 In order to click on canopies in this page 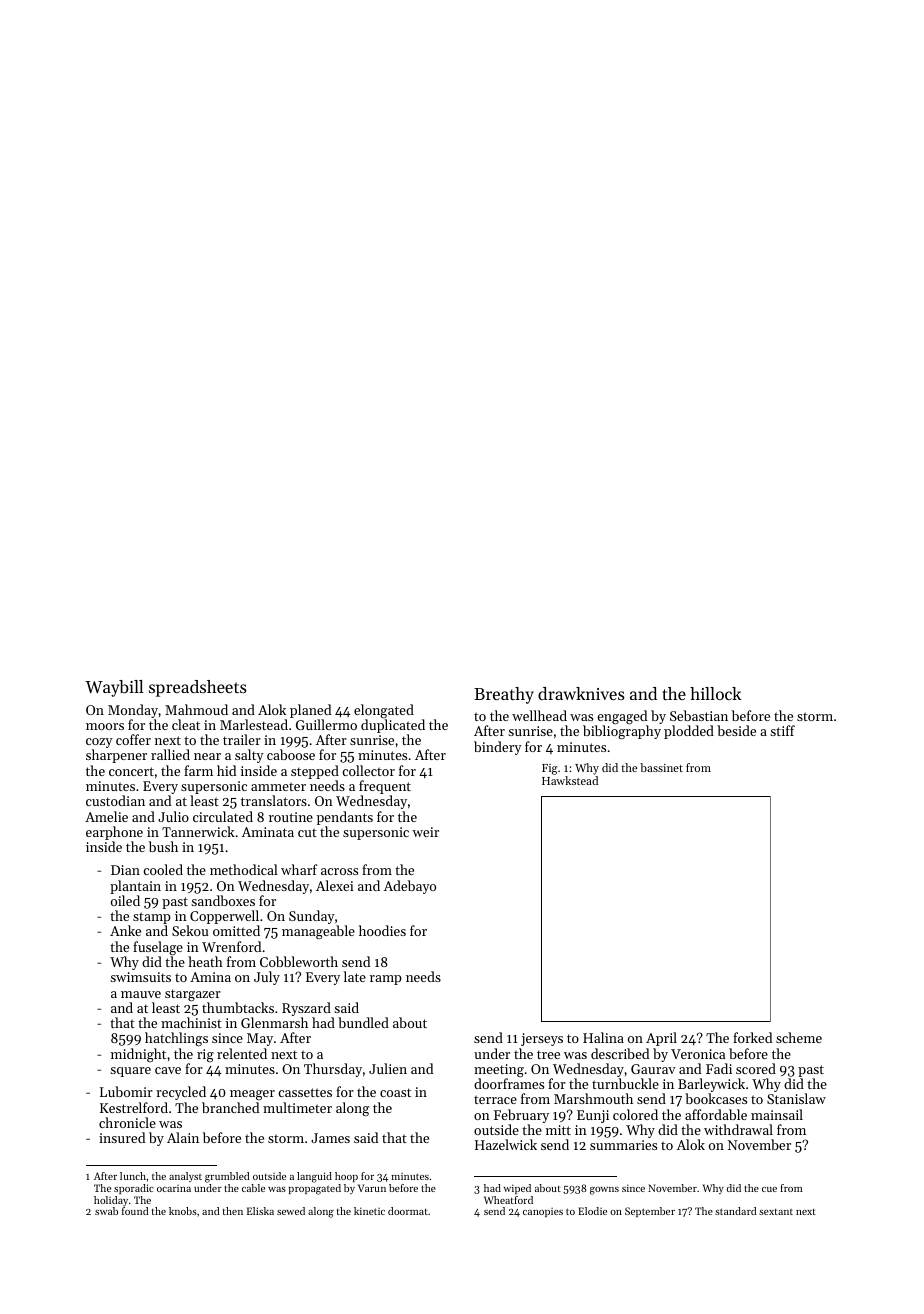, I will do `click(543, 1212)`.
